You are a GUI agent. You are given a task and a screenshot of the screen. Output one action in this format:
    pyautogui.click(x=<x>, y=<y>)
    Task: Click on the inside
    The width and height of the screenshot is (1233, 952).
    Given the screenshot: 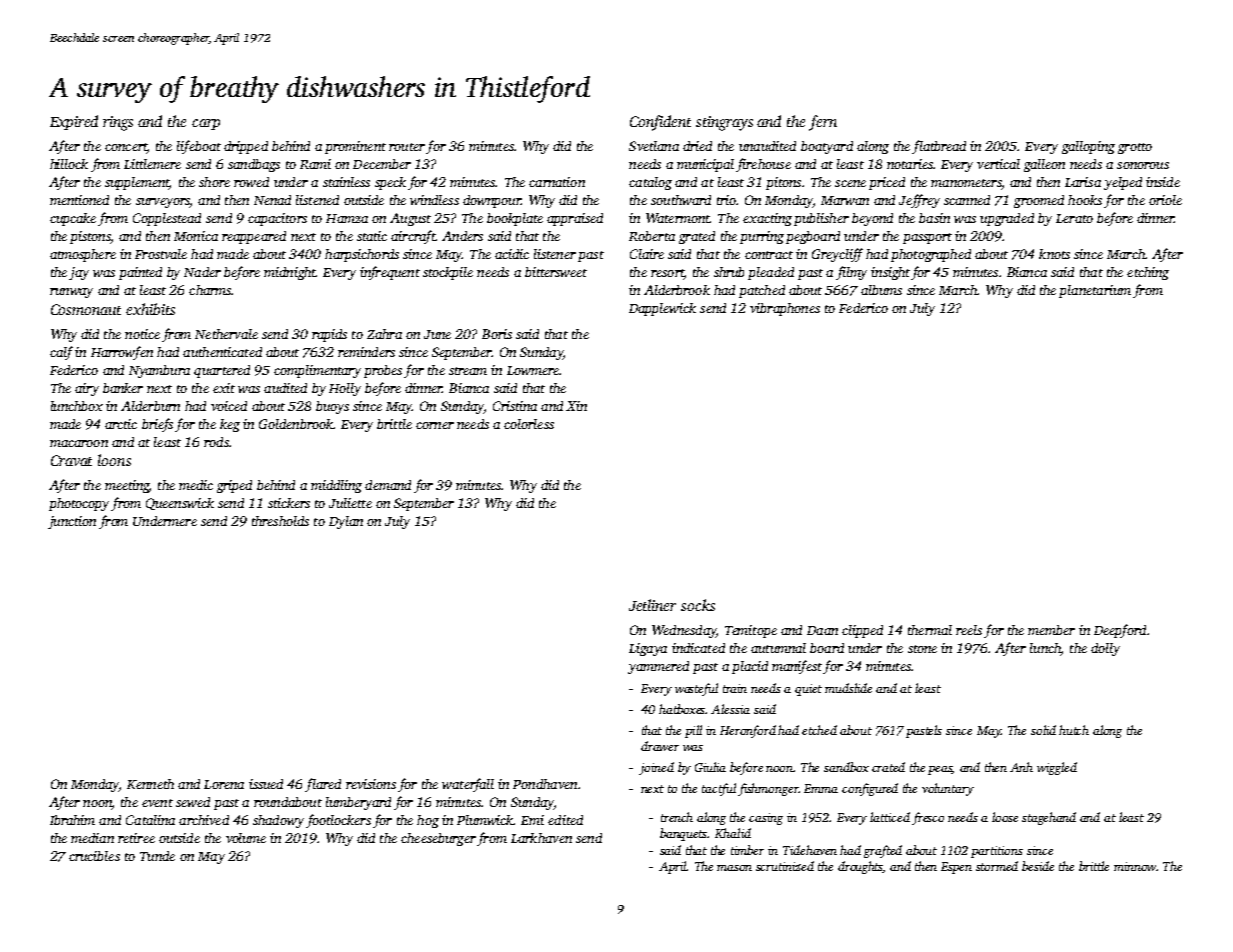 What is the action you would take?
    pyautogui.click(x=1163, y=182)
